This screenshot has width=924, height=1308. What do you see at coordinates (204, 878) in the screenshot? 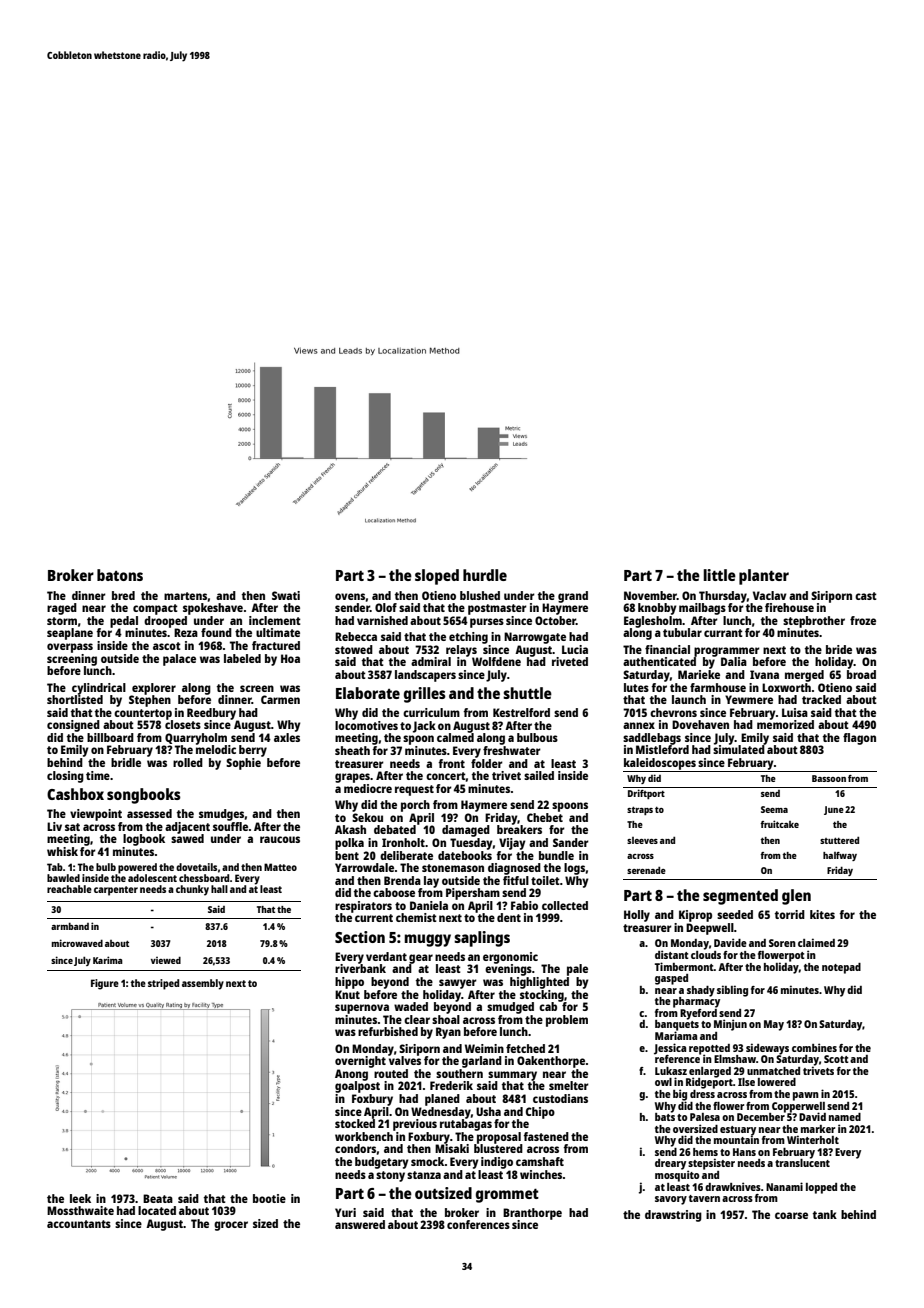
I see `chessboard` at bounding box center [204, 878].
